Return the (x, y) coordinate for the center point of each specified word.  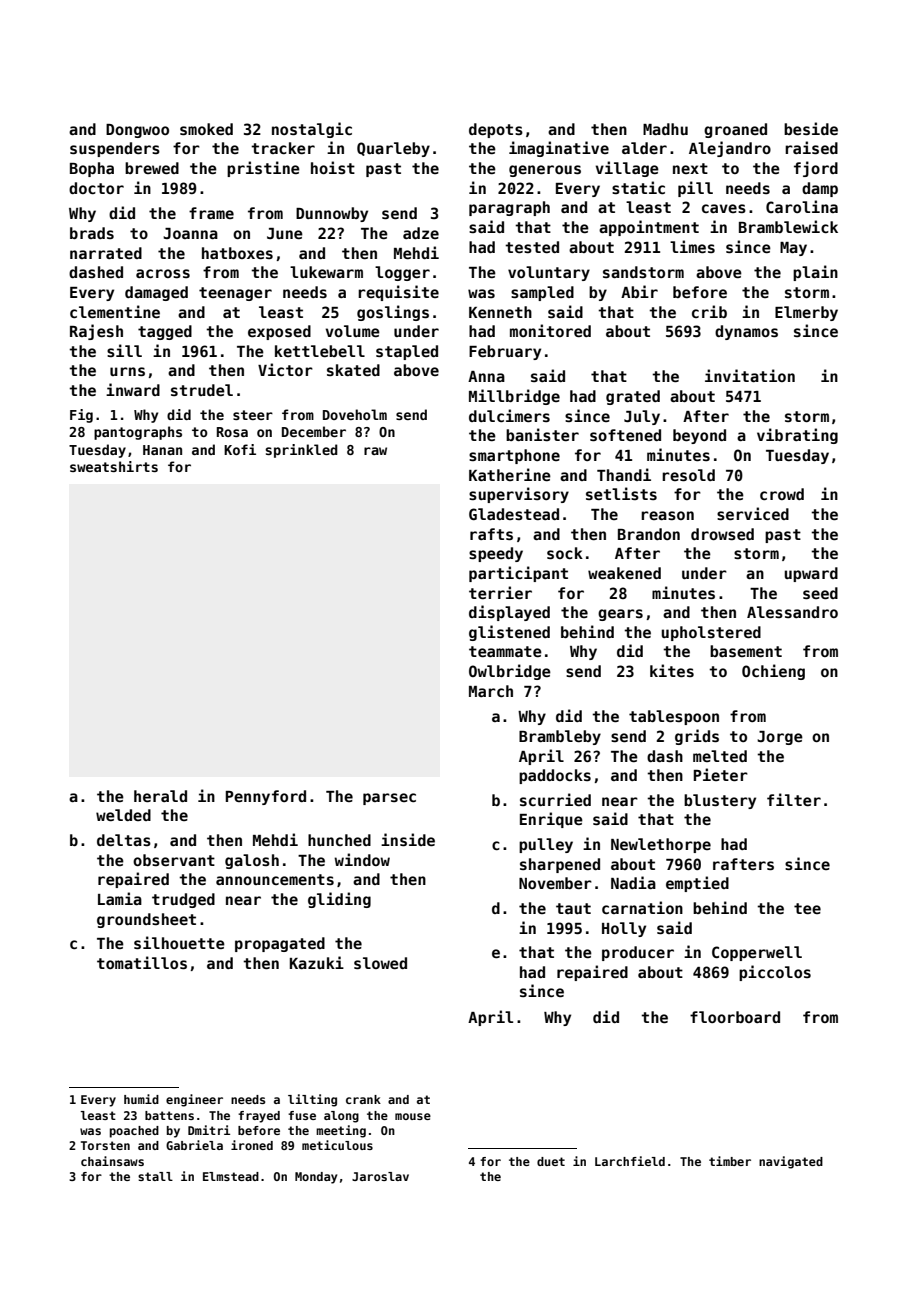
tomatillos (142, 962)
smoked (206, 129)
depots (496, 130)
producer (638, 953)
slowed (380, 963)
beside (811, 128)
